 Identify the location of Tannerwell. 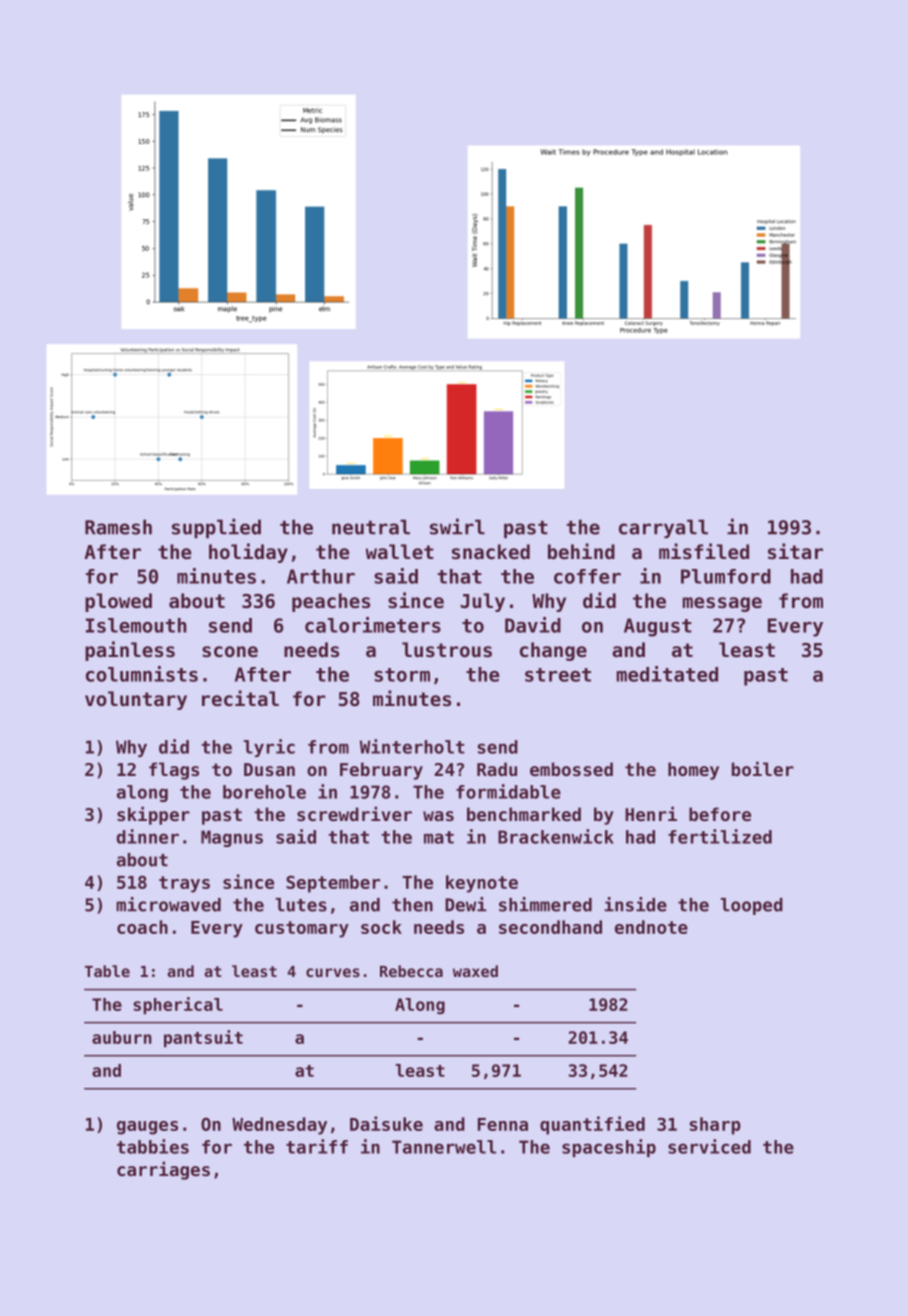
(444, 1147).
